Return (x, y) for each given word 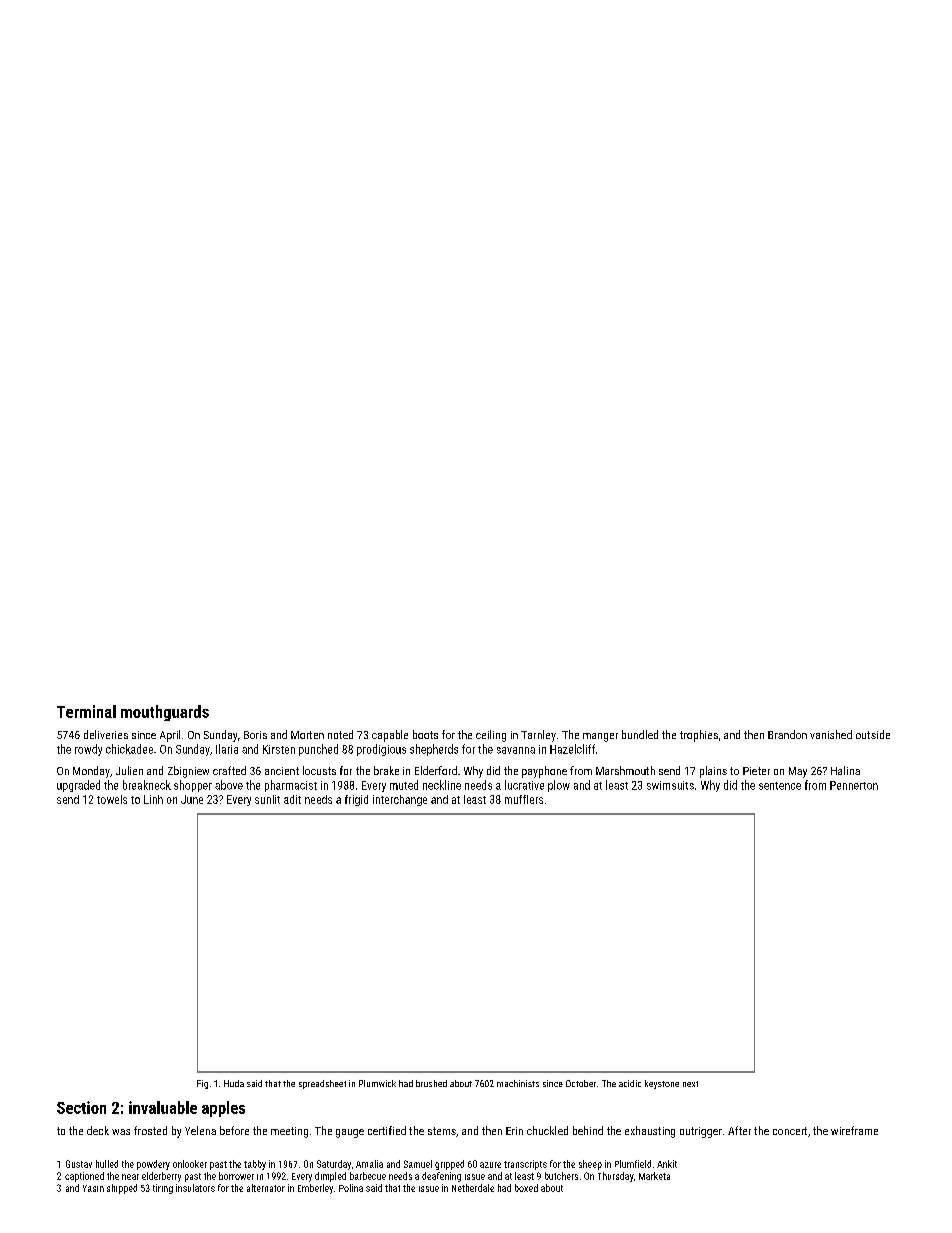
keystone (662, 1084)
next (690, 1084)
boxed (526, 1188)
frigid (356, 800)
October (581, 1083)
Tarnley (538, 736)
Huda (234, 1083)
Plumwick (377, 1083)
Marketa (654, 1176)
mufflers (524, 799)
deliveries (106, 734)
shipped (122, 1189)
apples (223, 1109)
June (192, 799)
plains (713, 772)
